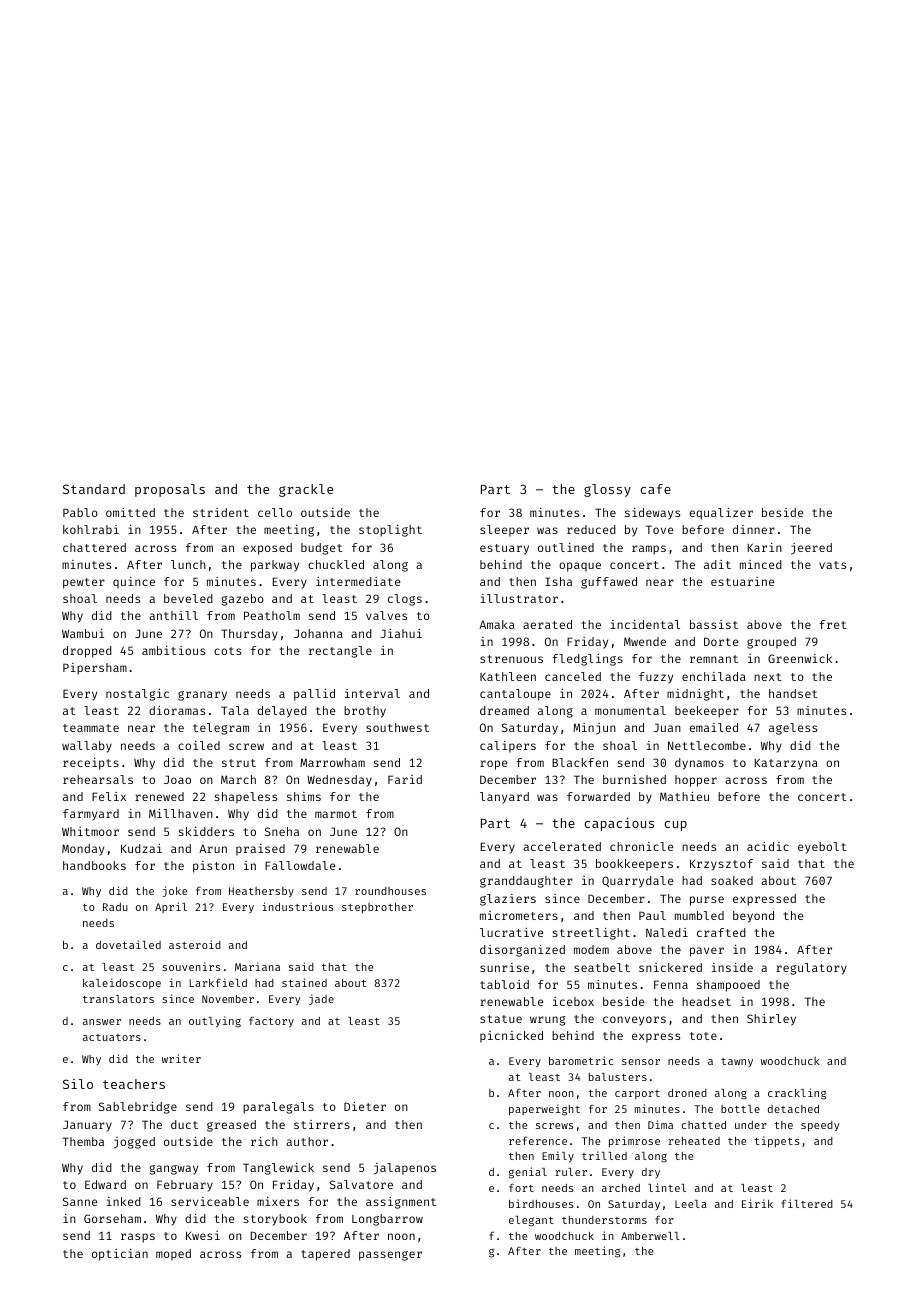  What do you see at coordinates (820, 1126) in the page?
I see `speedy` at bounding box center [820, 1126].
